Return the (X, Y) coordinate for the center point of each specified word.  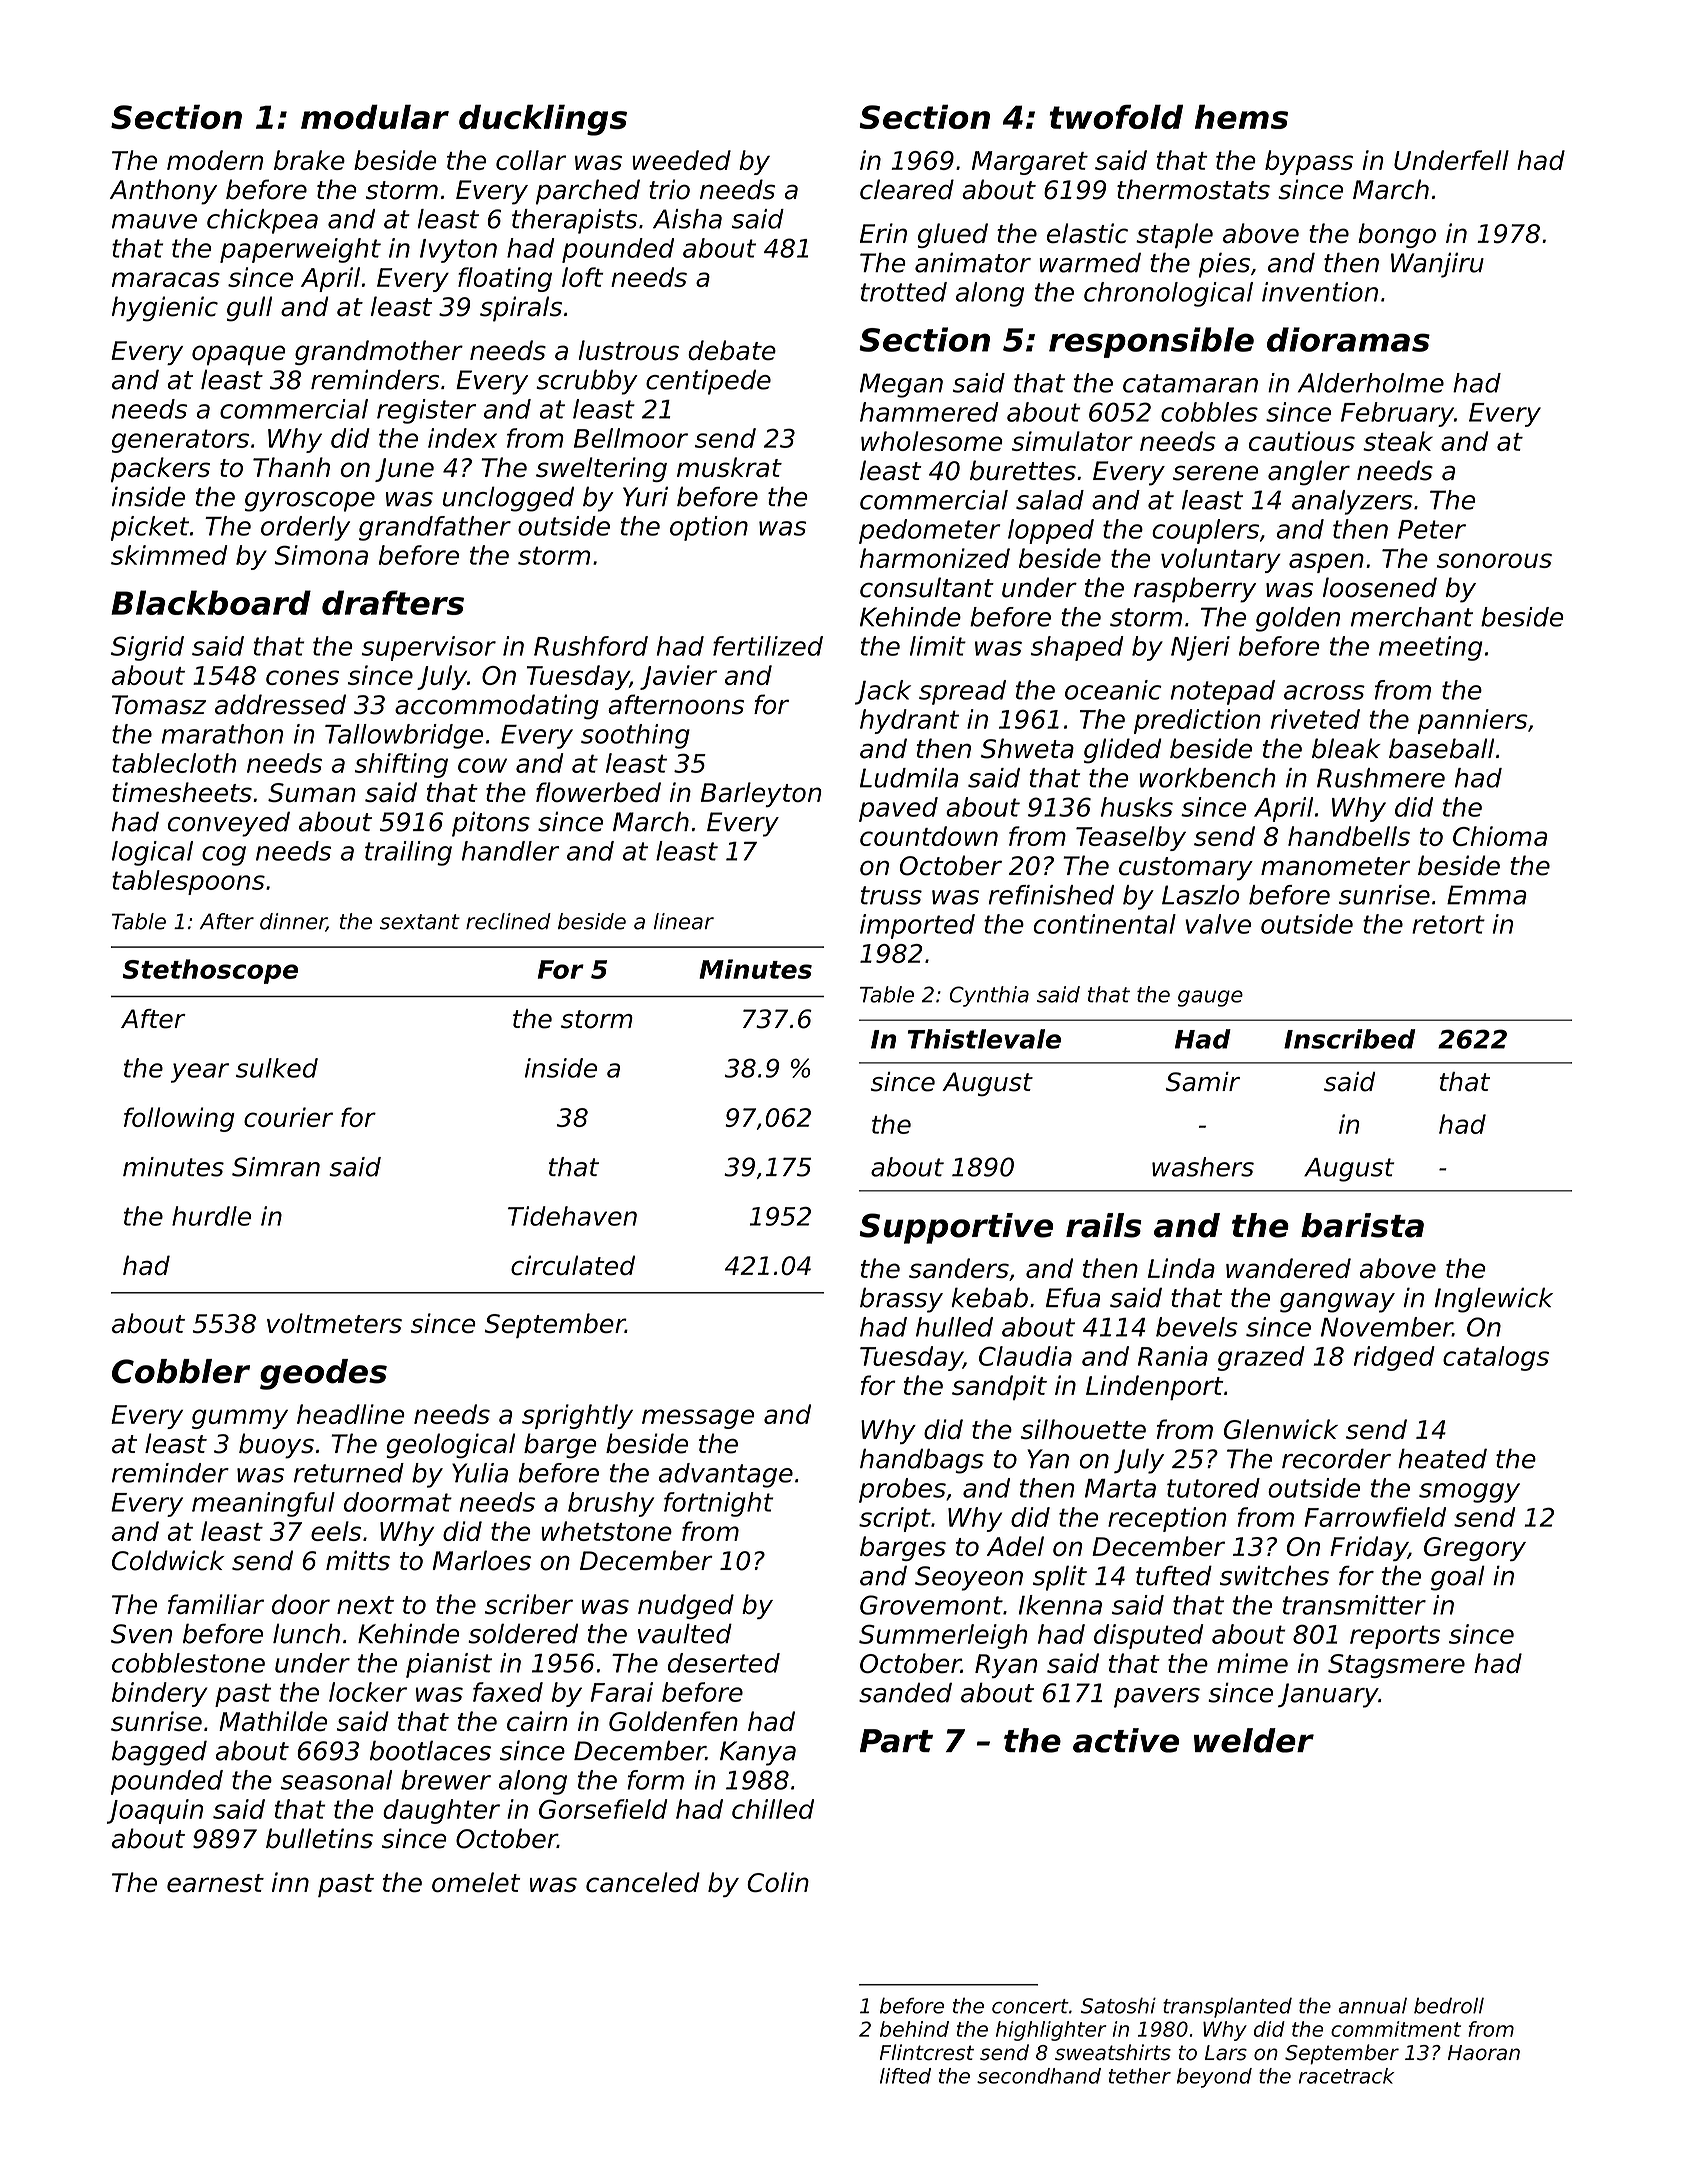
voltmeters (334, 1323)
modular (375, 116)
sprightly (577, 1416)
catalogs (1496, 1358)
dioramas (1348, 339)
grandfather (435, 528)
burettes (1023, 470)
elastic (1087, 233)
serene (1215, 473)
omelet (476, 1882)
